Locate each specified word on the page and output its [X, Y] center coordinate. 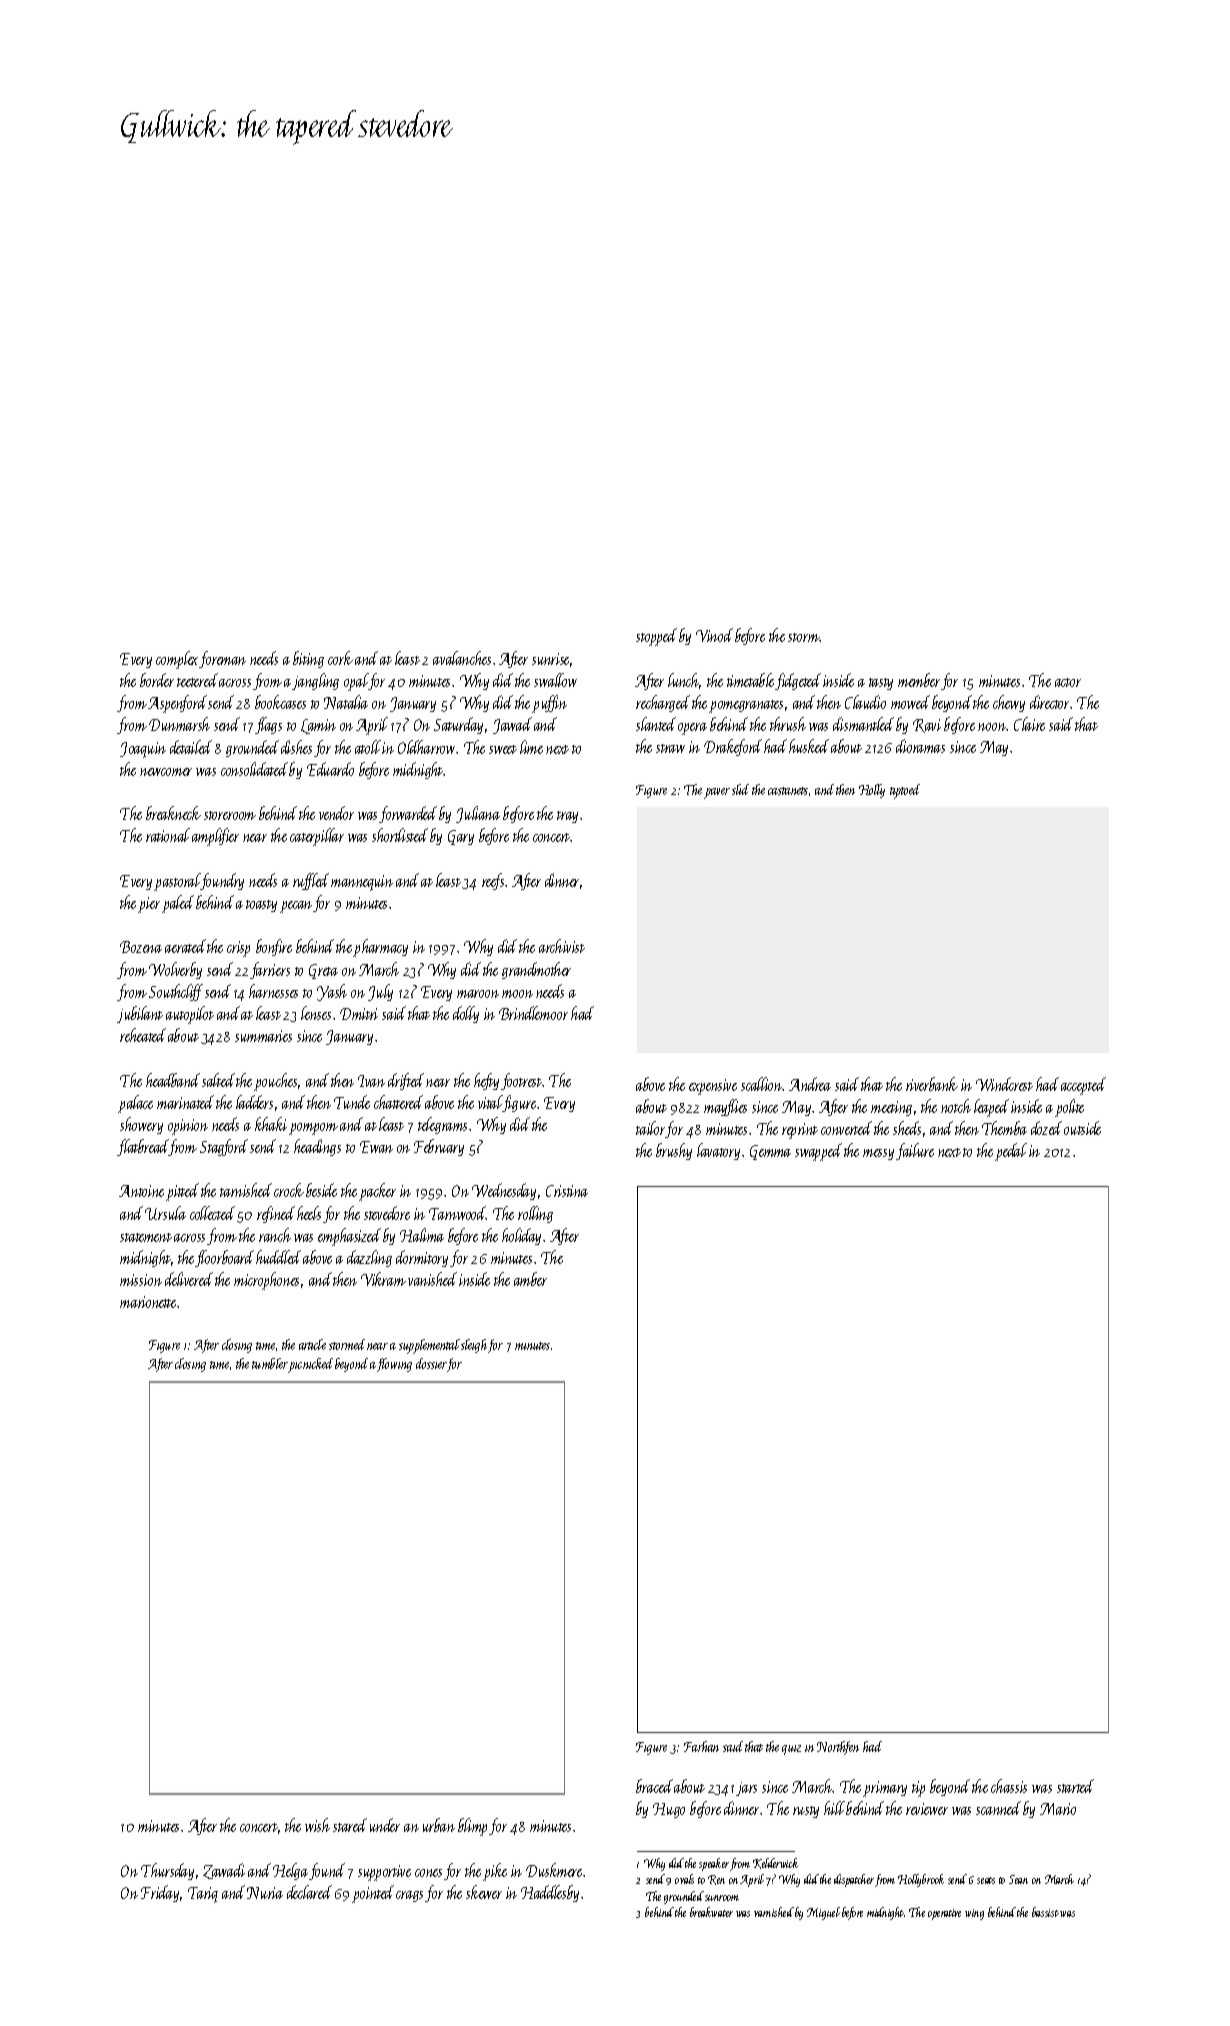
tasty [881, 684]
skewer [484, 1892]
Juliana [478, 814]
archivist [562, 946]
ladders [254, 1102]
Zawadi [224, 1871]
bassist [1045, 1912]
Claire [1029, 724]
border [157, 680]
